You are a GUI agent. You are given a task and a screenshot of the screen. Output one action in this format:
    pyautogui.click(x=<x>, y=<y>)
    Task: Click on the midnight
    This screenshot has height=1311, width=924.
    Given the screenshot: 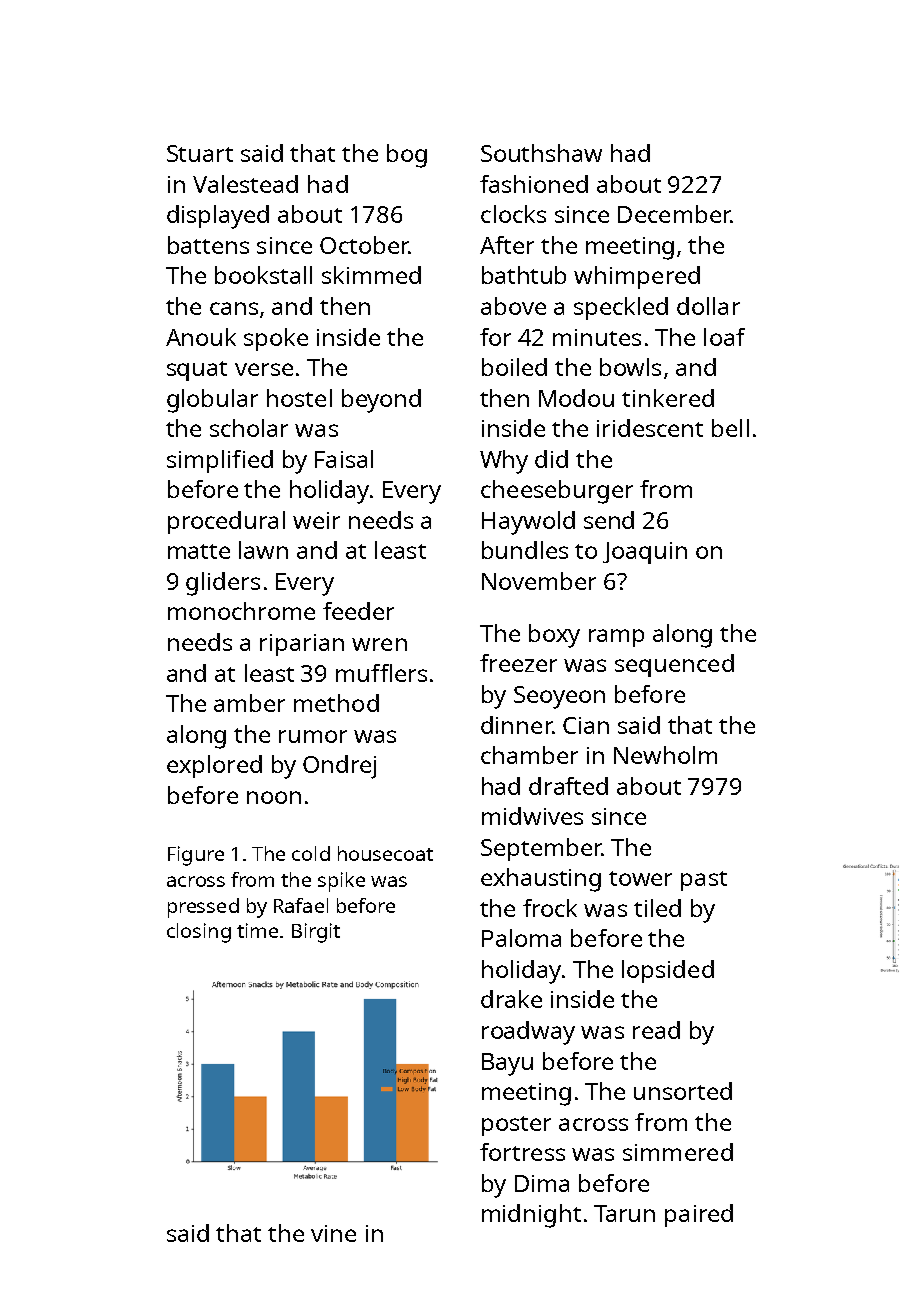 What is the action you would take?
    pyautogui.click(x=531, y=1216)
